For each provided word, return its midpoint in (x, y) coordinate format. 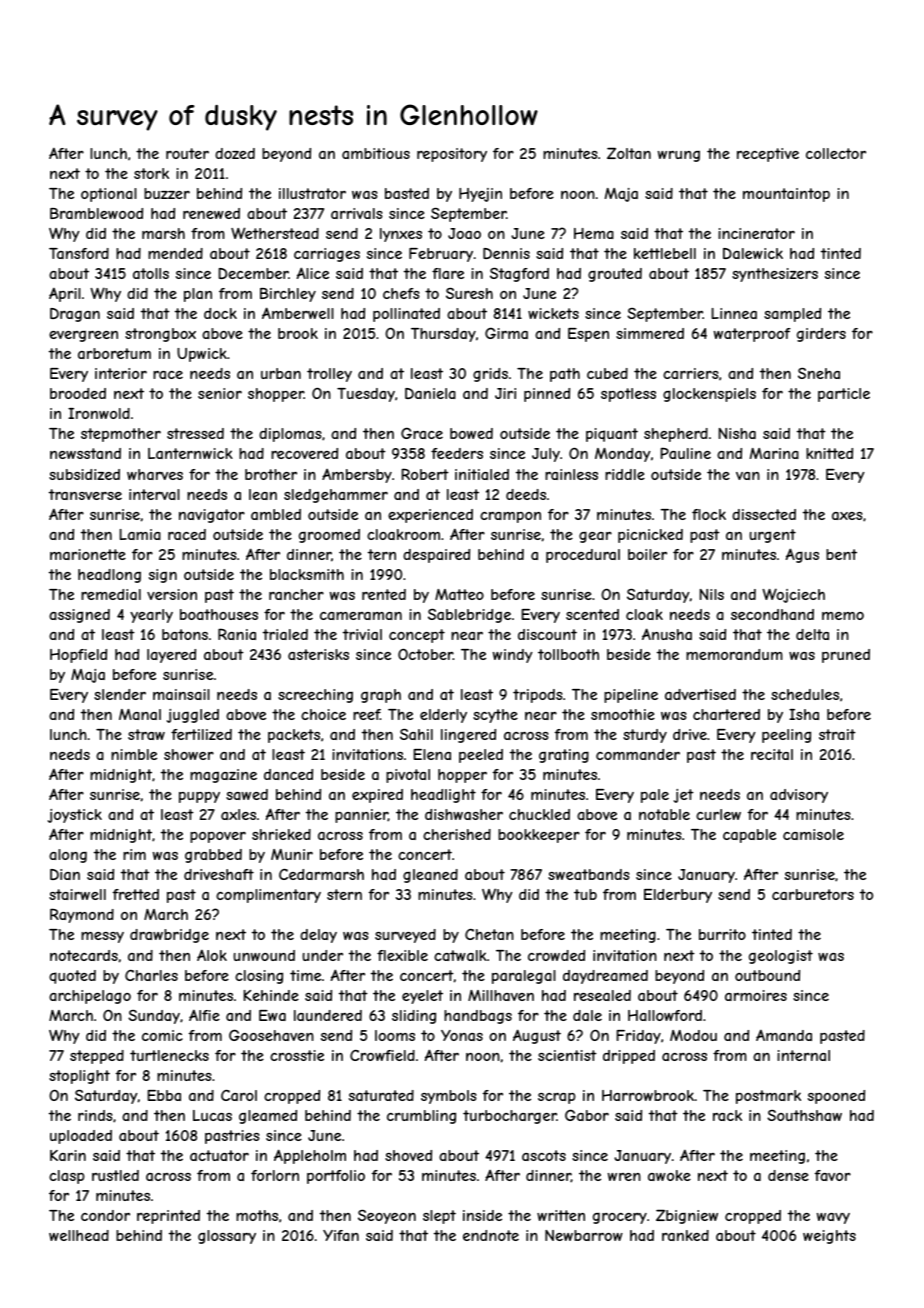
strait (837, 734)
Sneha (819, 373)
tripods (538, 696)
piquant (612, 435)
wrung (679, 156)
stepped (97, 1057)
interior (121, 373)
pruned (846, 656)
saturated (381, 1095)
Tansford (79, 253)
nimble (134, 754)
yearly (151, 616)
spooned (836, 1097)
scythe (495, 716)
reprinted (168, 1217)
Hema (594, 233)
